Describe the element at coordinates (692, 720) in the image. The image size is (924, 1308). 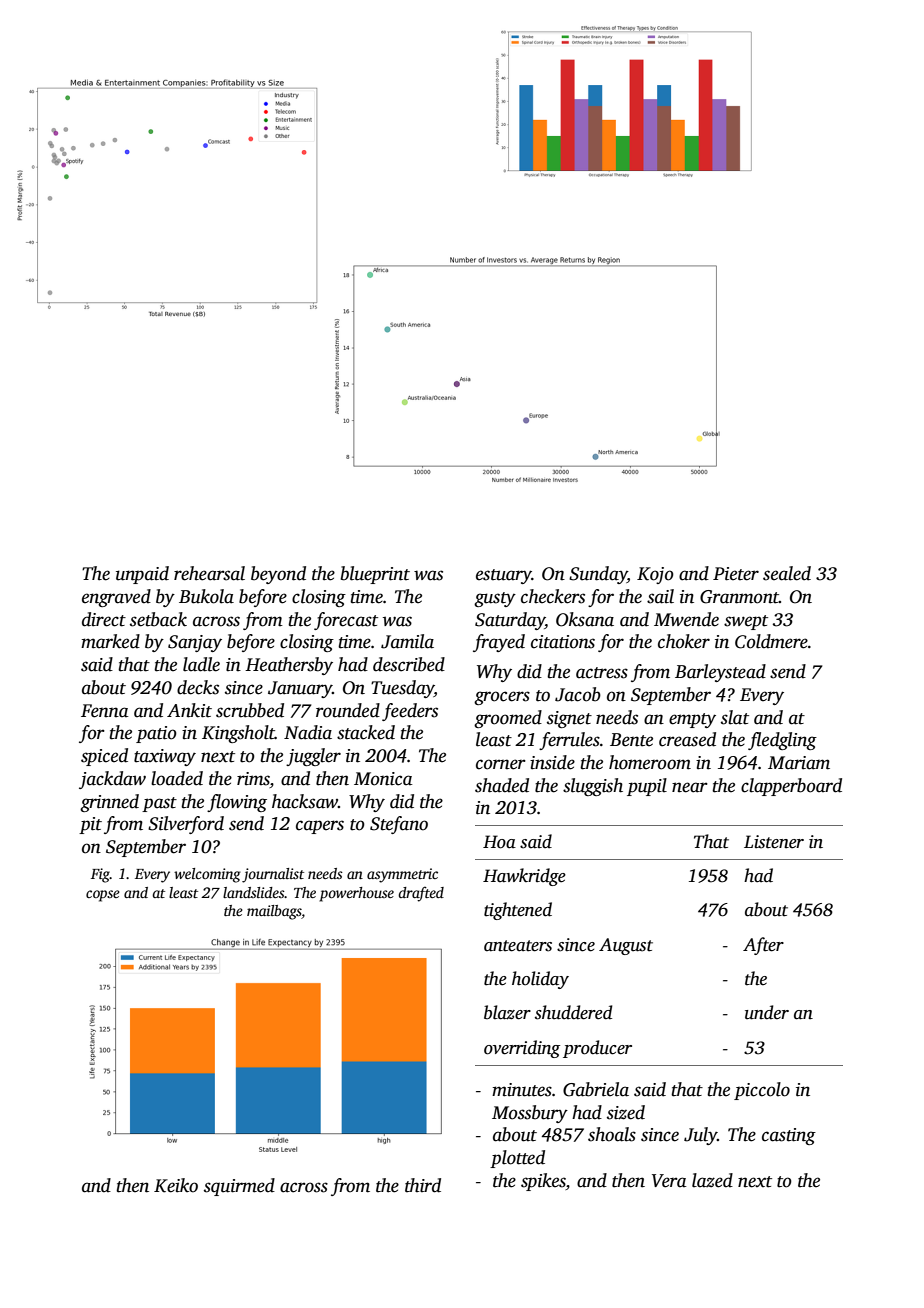
I see `empty` at that location.
